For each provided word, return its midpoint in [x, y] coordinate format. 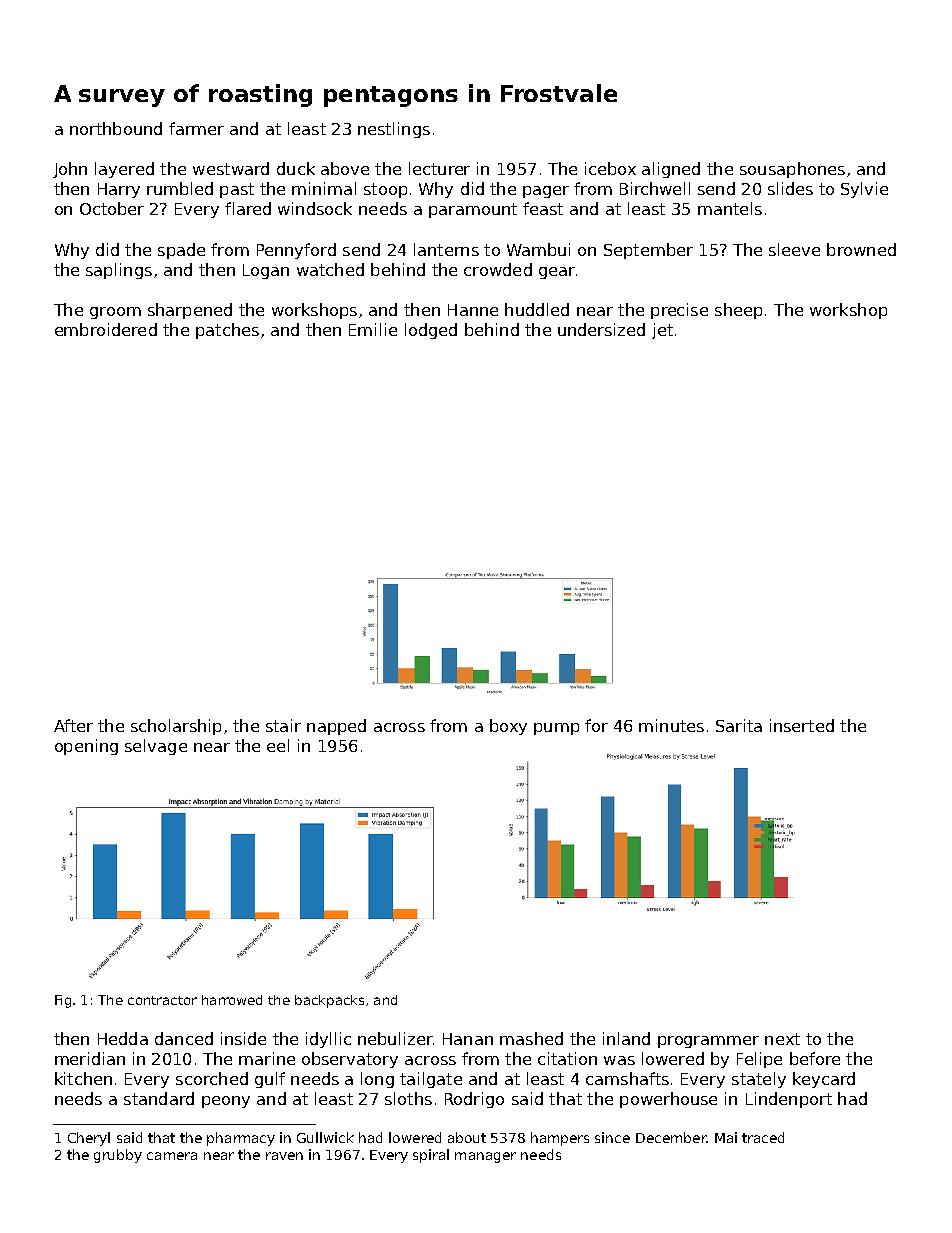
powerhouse [668, 1100]
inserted [802, 725]
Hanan [468, 1039]
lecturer [439, 168]
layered [124, 170]
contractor [162, 1000]
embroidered [106, 329]
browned [861, 249]
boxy [508, 727]
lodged [431, 331]
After [73, 725]
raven [284, 1156]
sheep [738, 311]
